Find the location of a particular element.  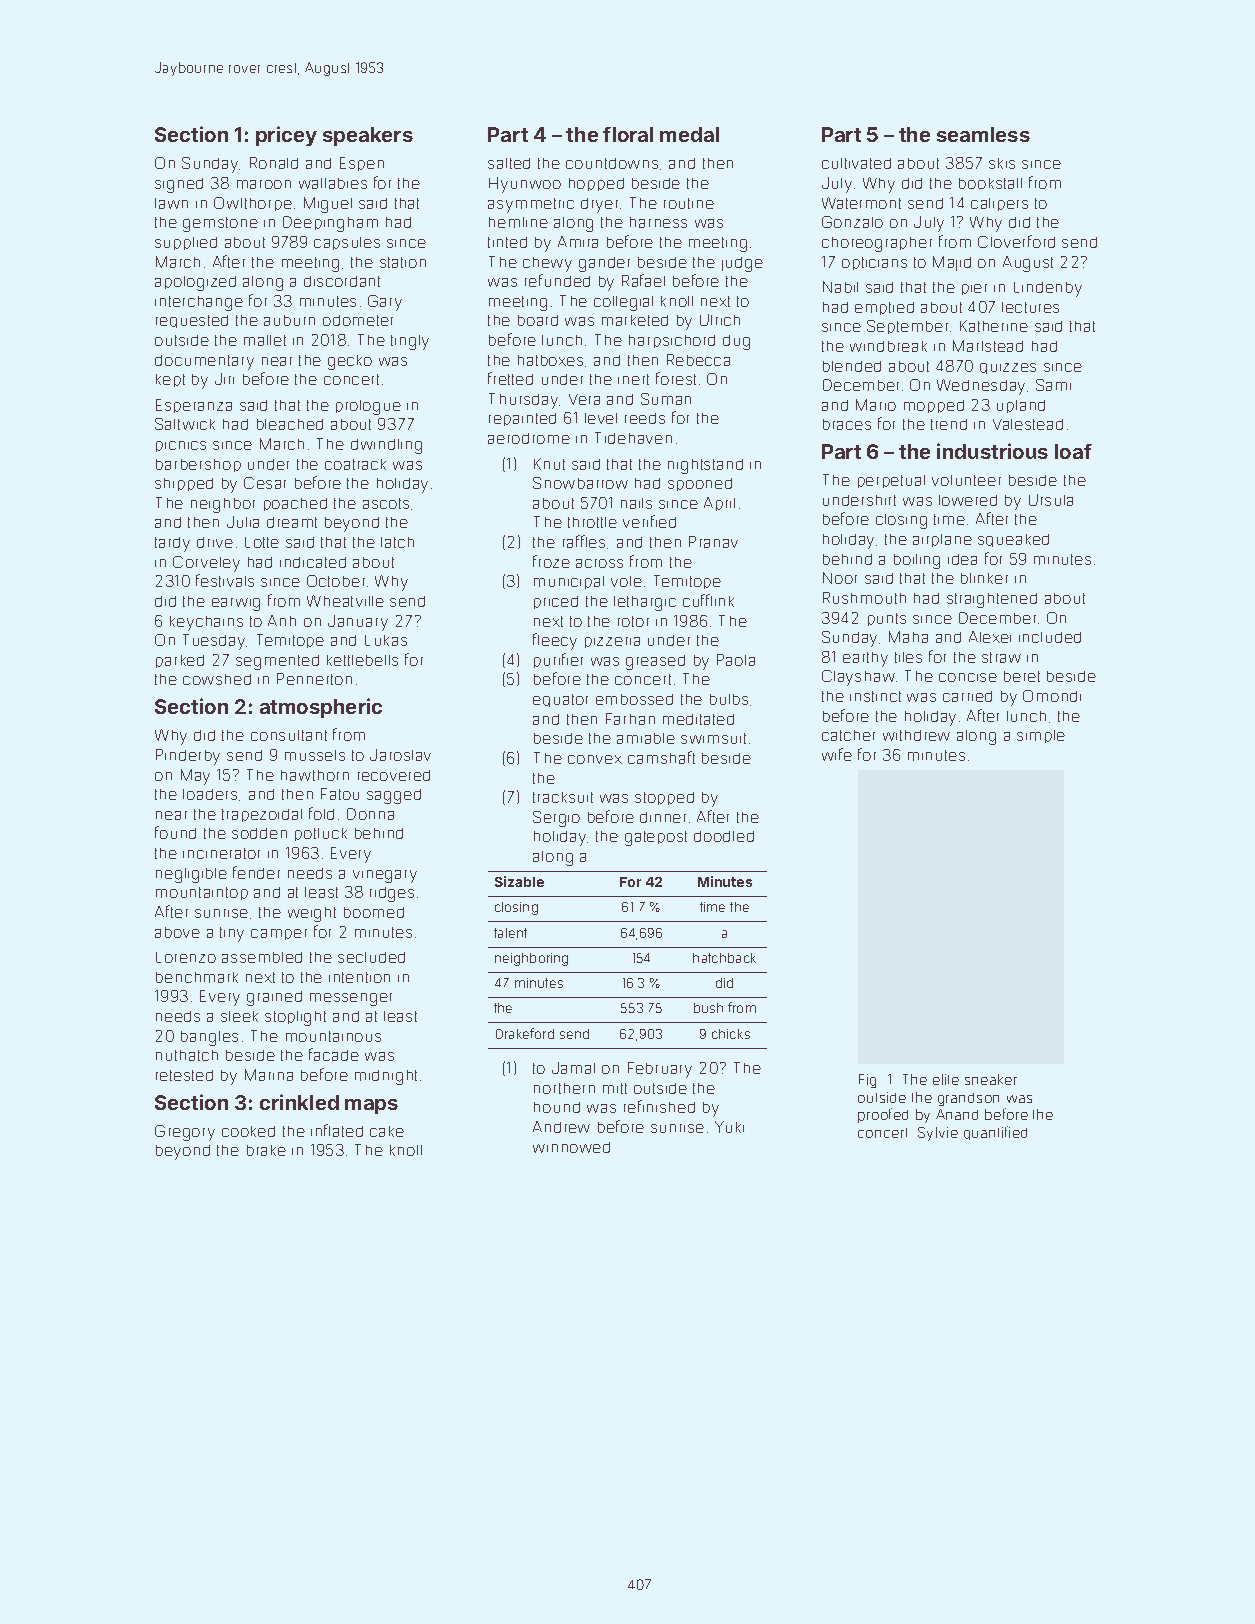

harness is located at coordinates (658, 222).
